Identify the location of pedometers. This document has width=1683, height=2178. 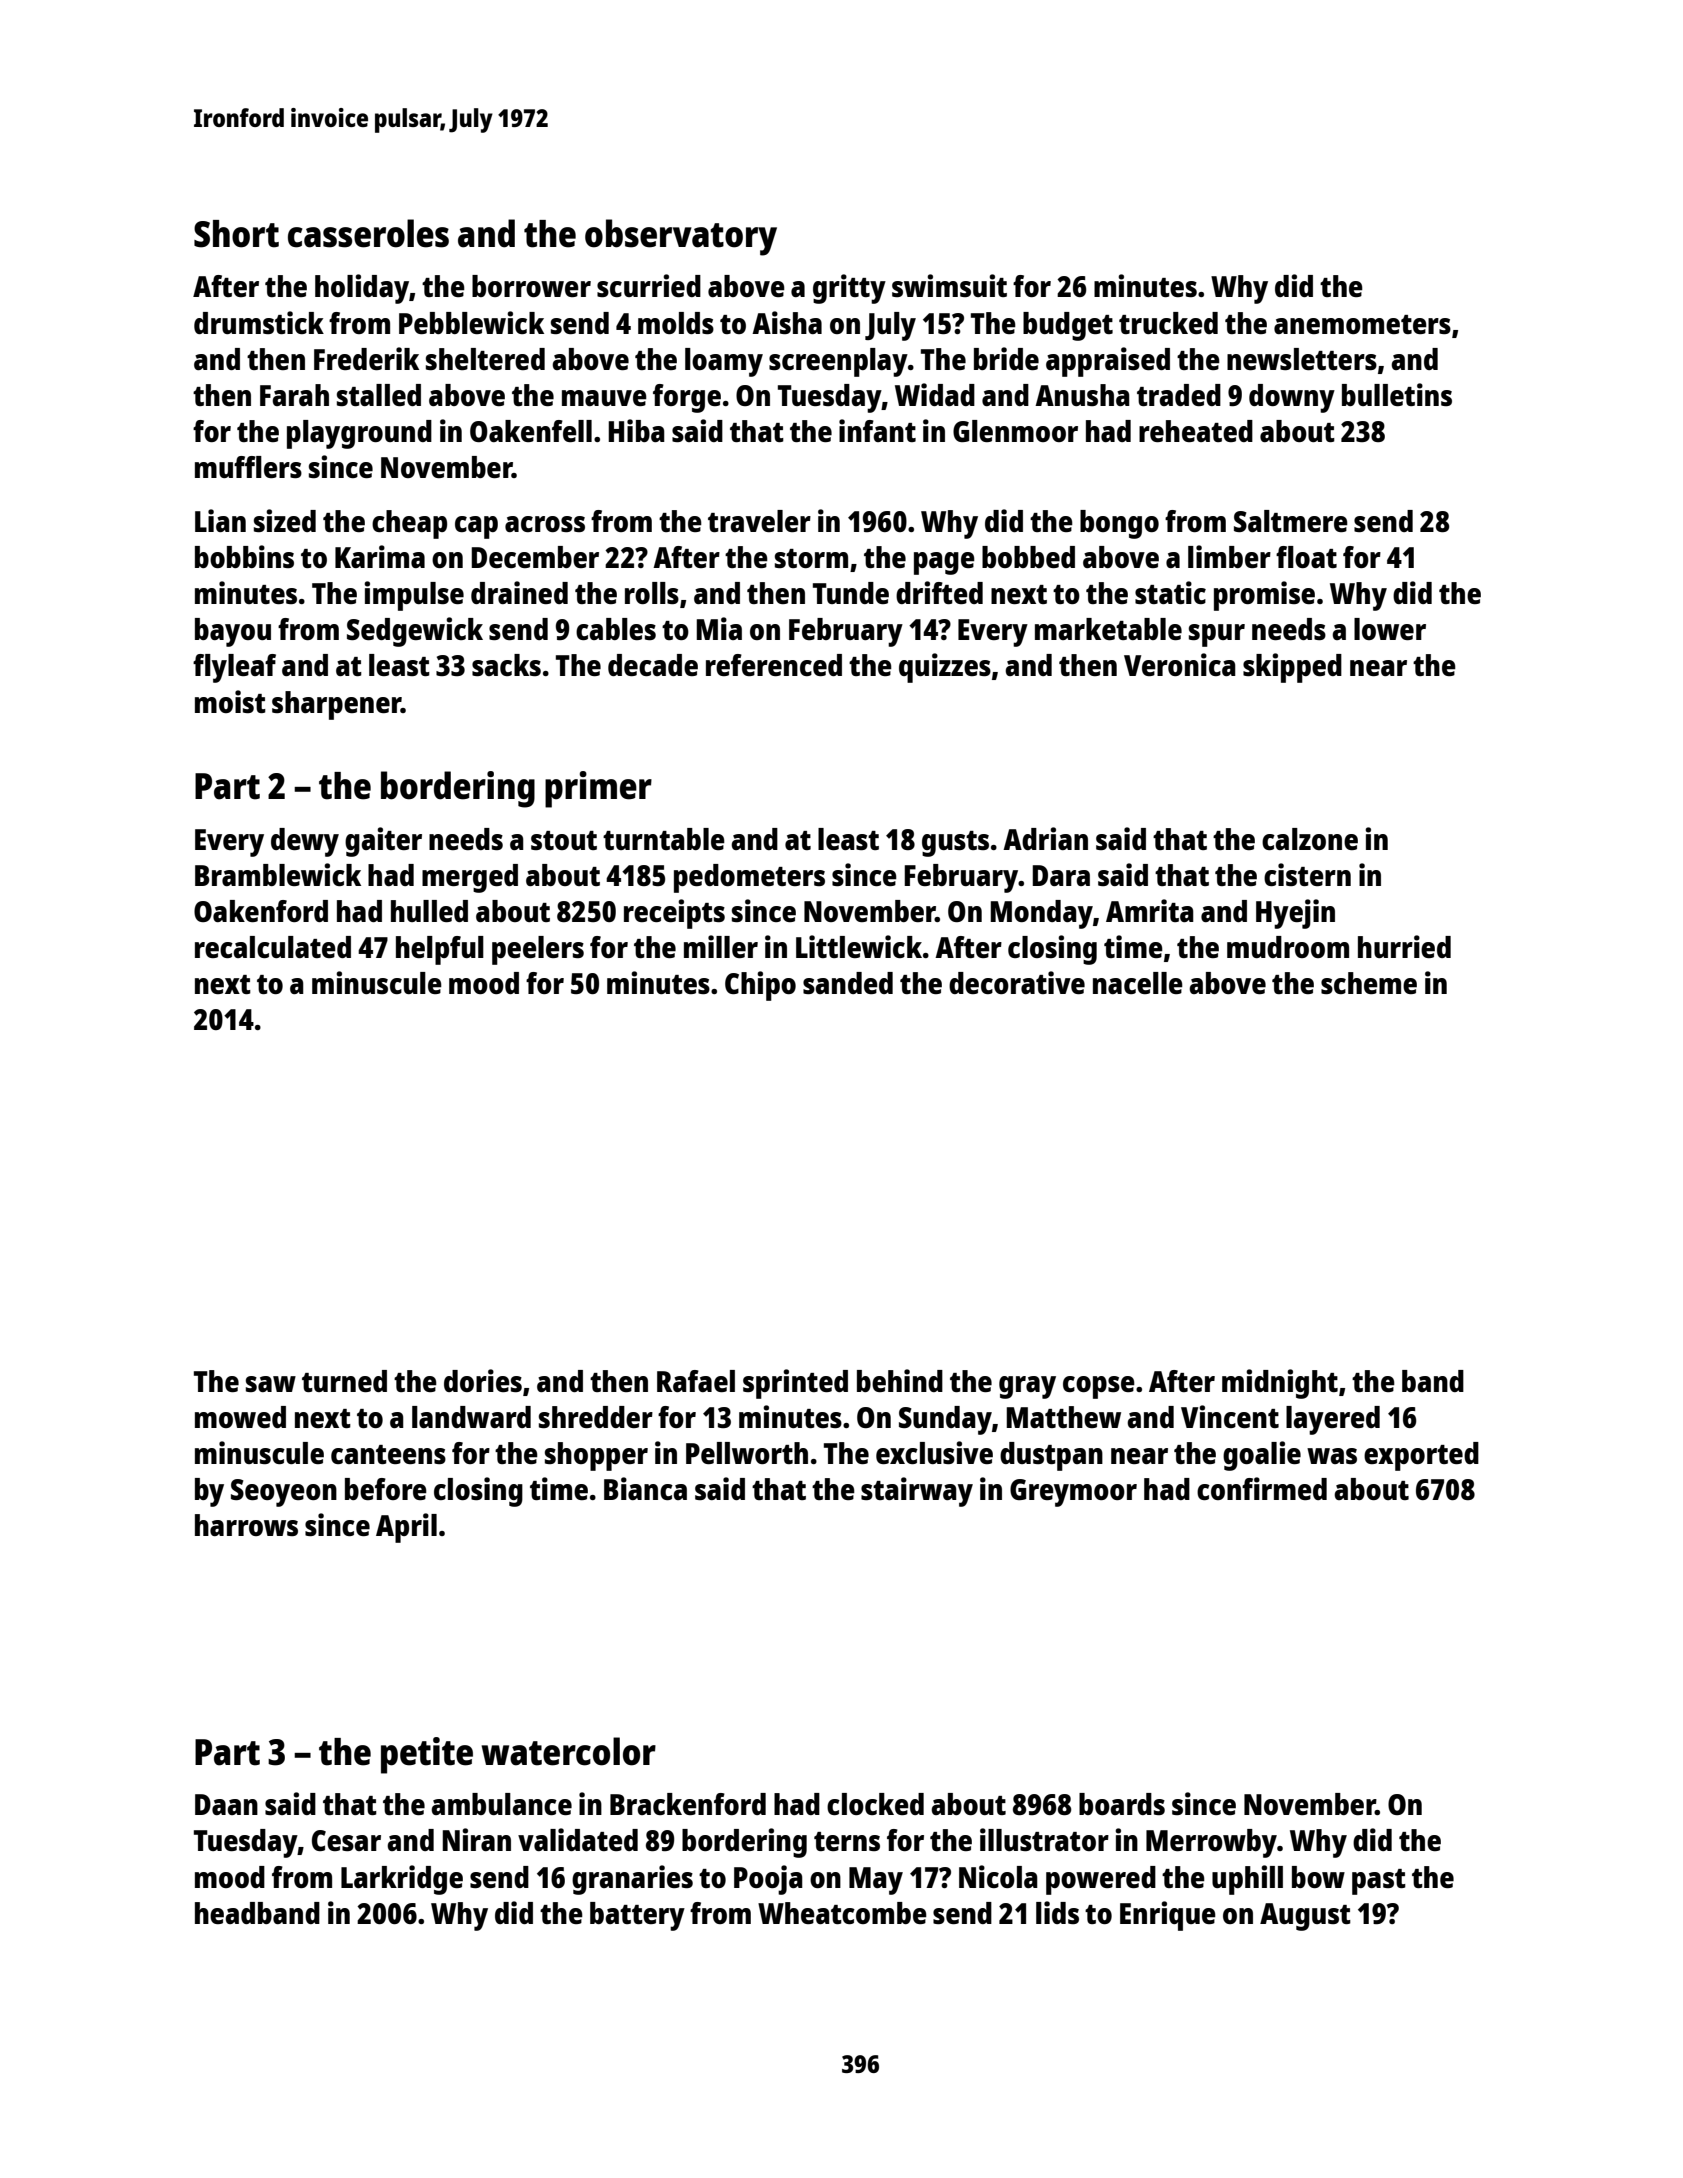
(749, 878).
